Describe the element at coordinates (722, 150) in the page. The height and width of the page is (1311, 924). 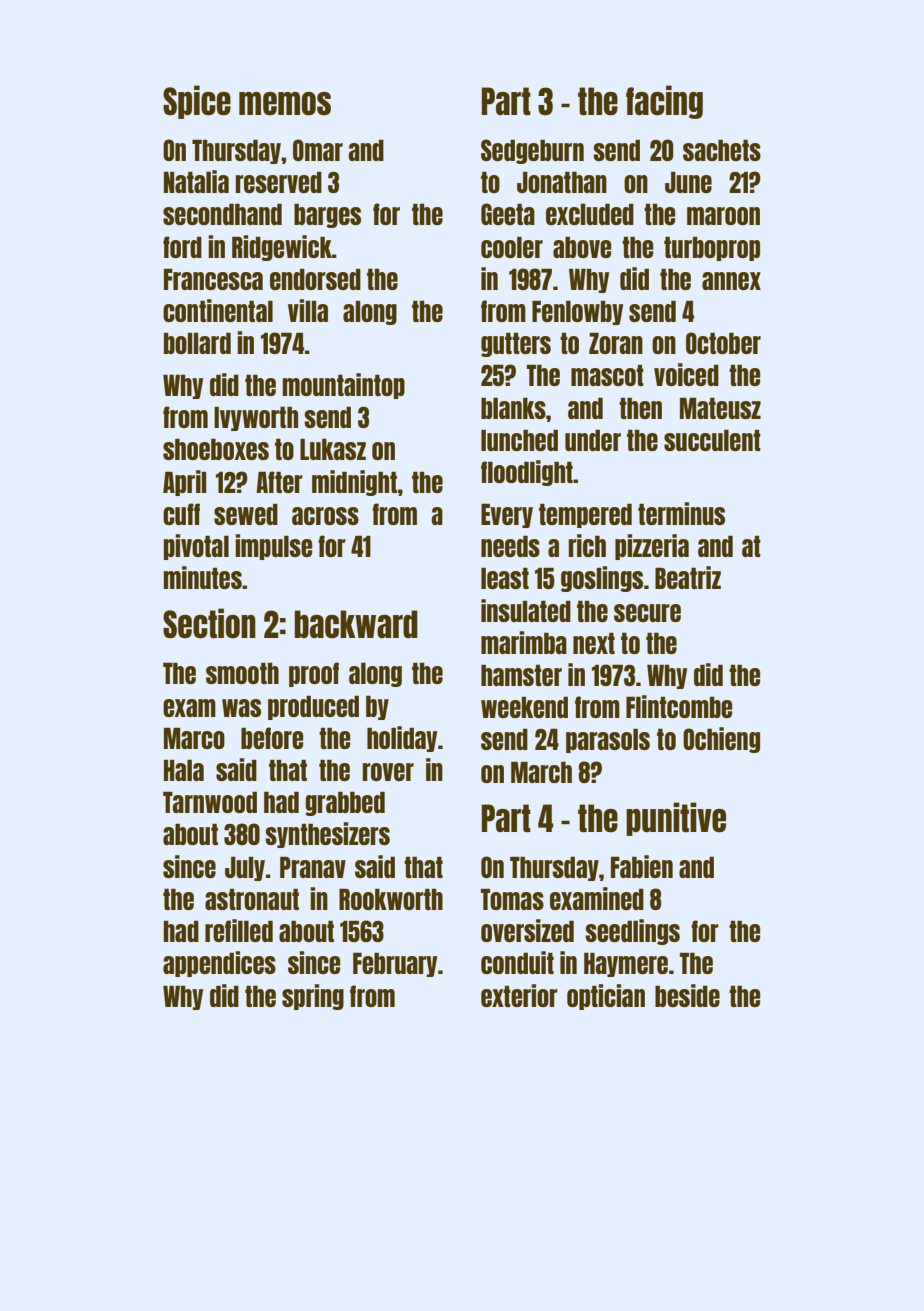
I see `sachets` at that location.
